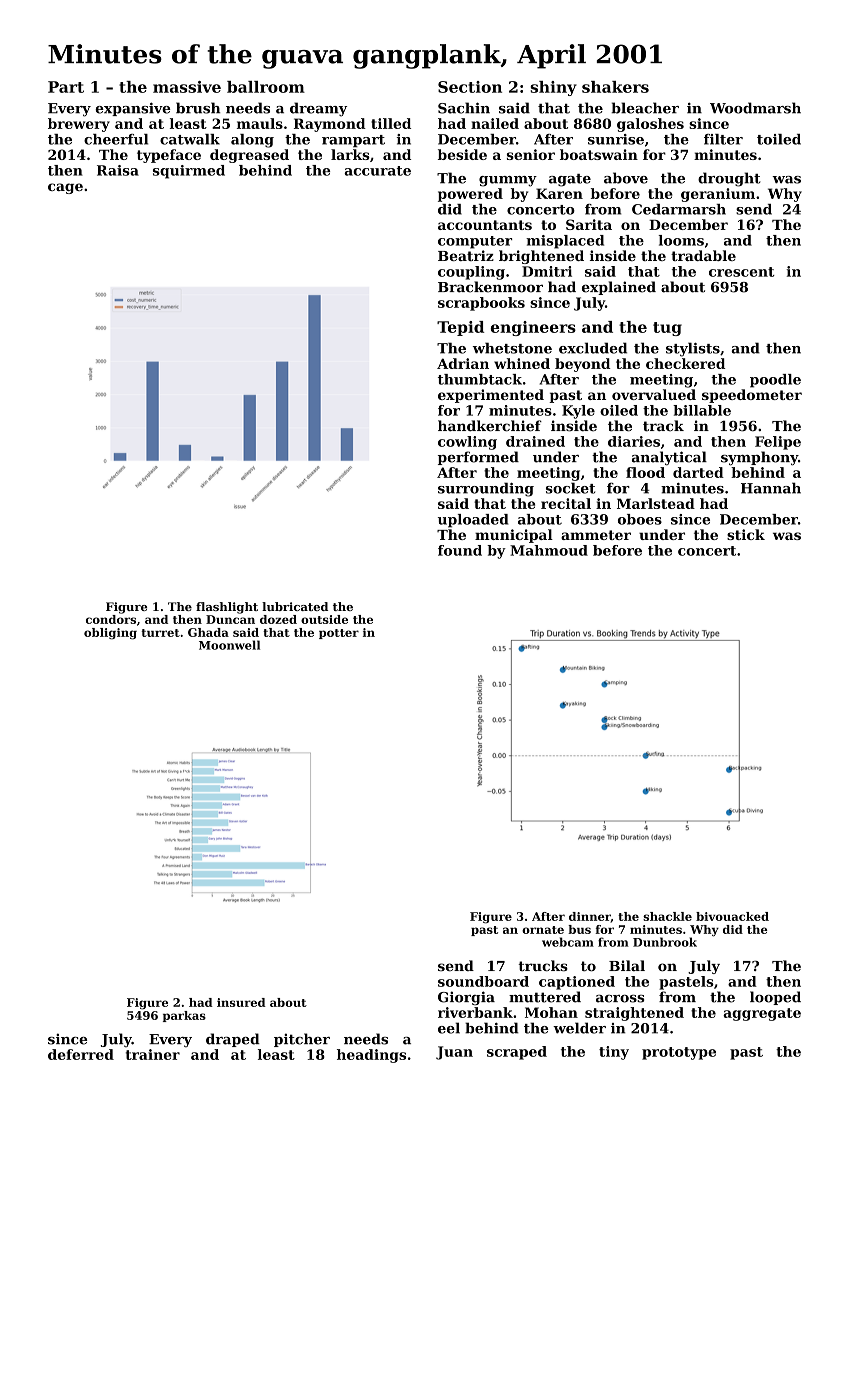 This page has height=1400, width=849. Describe the element at coordinates (467, 443) in the page. I see `cowling` at that location.
